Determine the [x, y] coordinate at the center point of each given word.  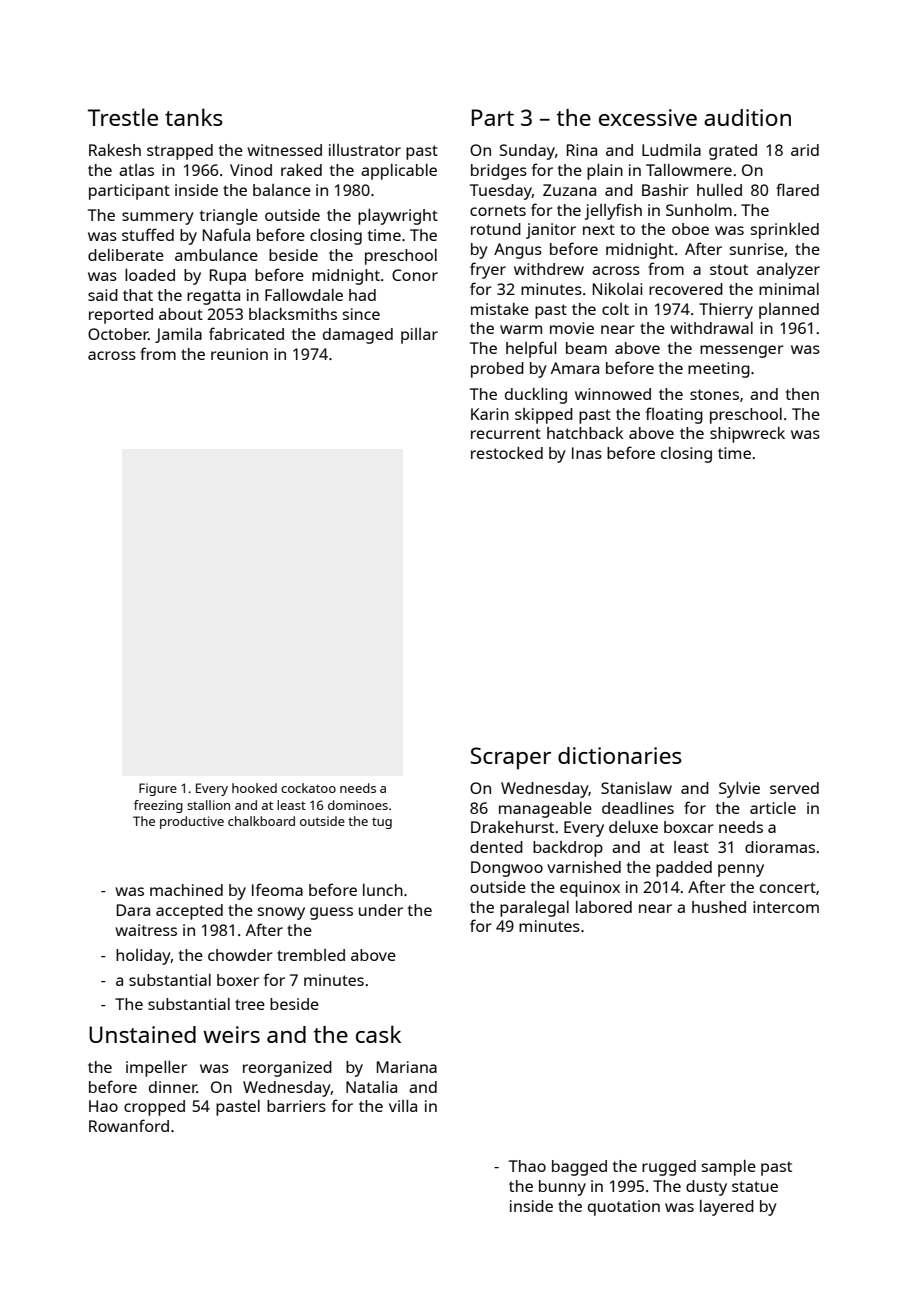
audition [747, 117]
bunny [562, 1188]
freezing [158, 806]
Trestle [123, 117]
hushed [719, 907]
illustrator [365, 150]
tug [382, 823]
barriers [296, 1106]
